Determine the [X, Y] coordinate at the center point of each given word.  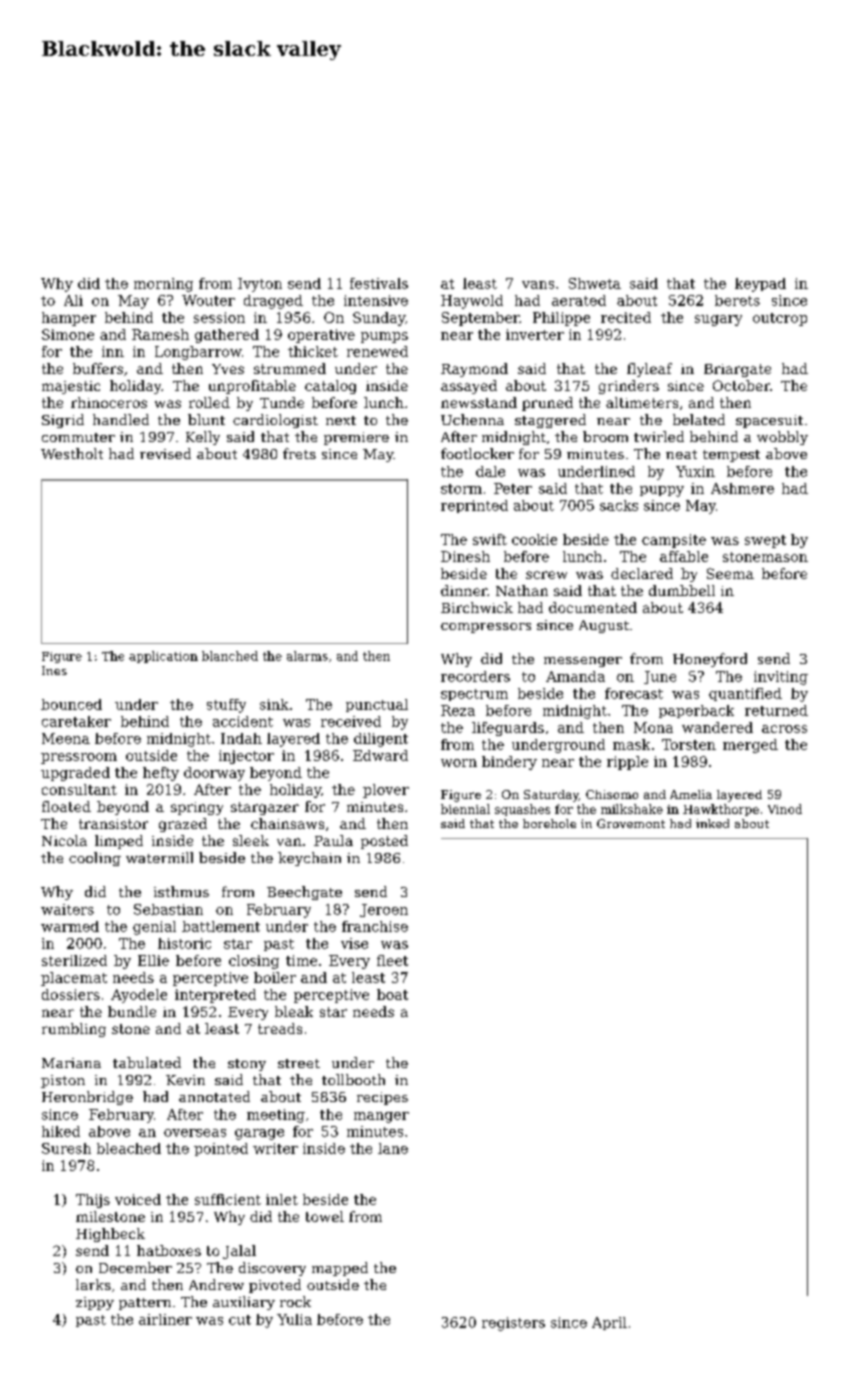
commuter [78, 437]
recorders [475, 676]
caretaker [76, 721]
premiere [356, 438]
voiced [138, 1199]
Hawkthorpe [721, 810]
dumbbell [682, 590]
